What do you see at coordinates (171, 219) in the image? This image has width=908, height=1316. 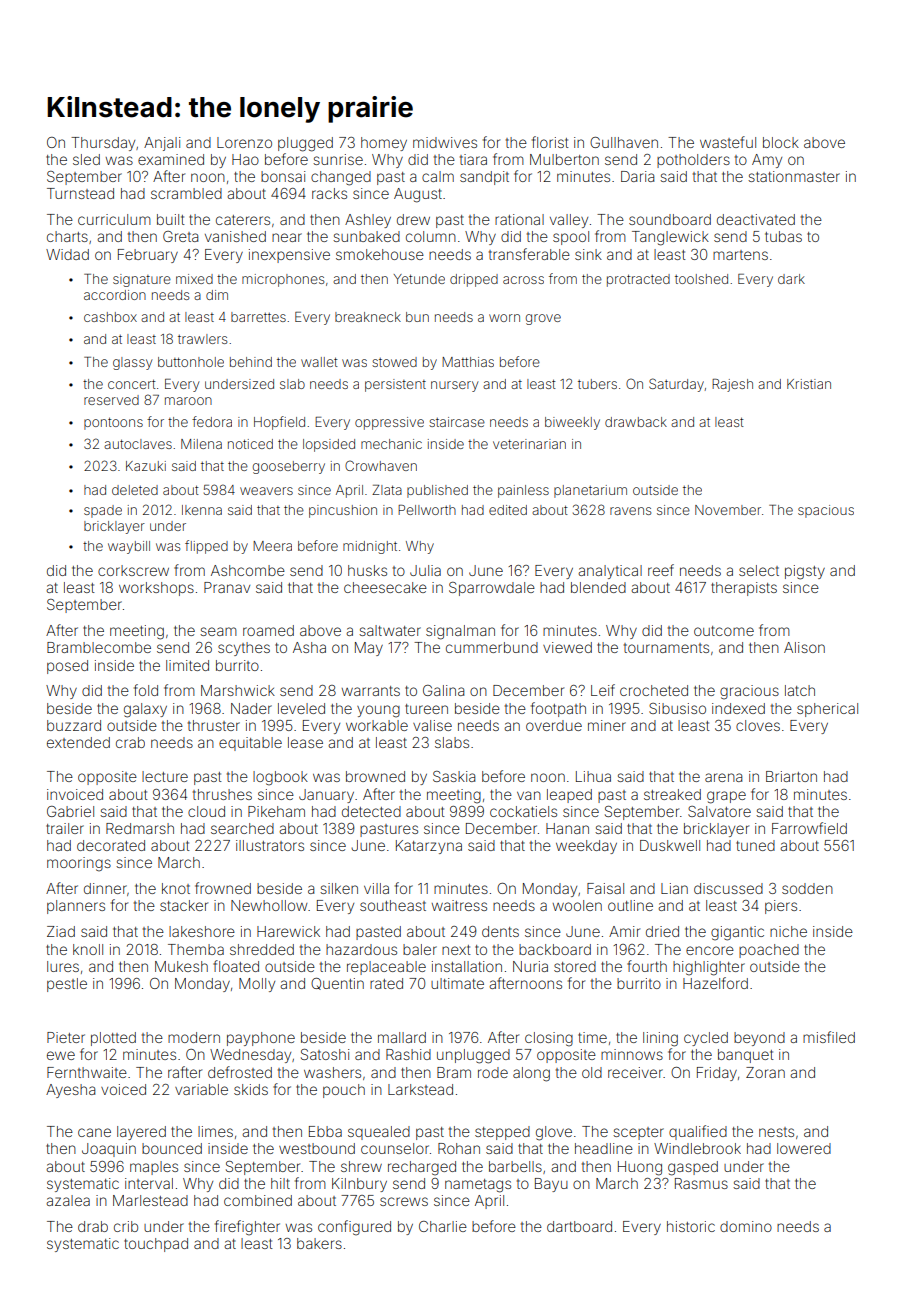 I see `built` at bounding box center [171, 219].
